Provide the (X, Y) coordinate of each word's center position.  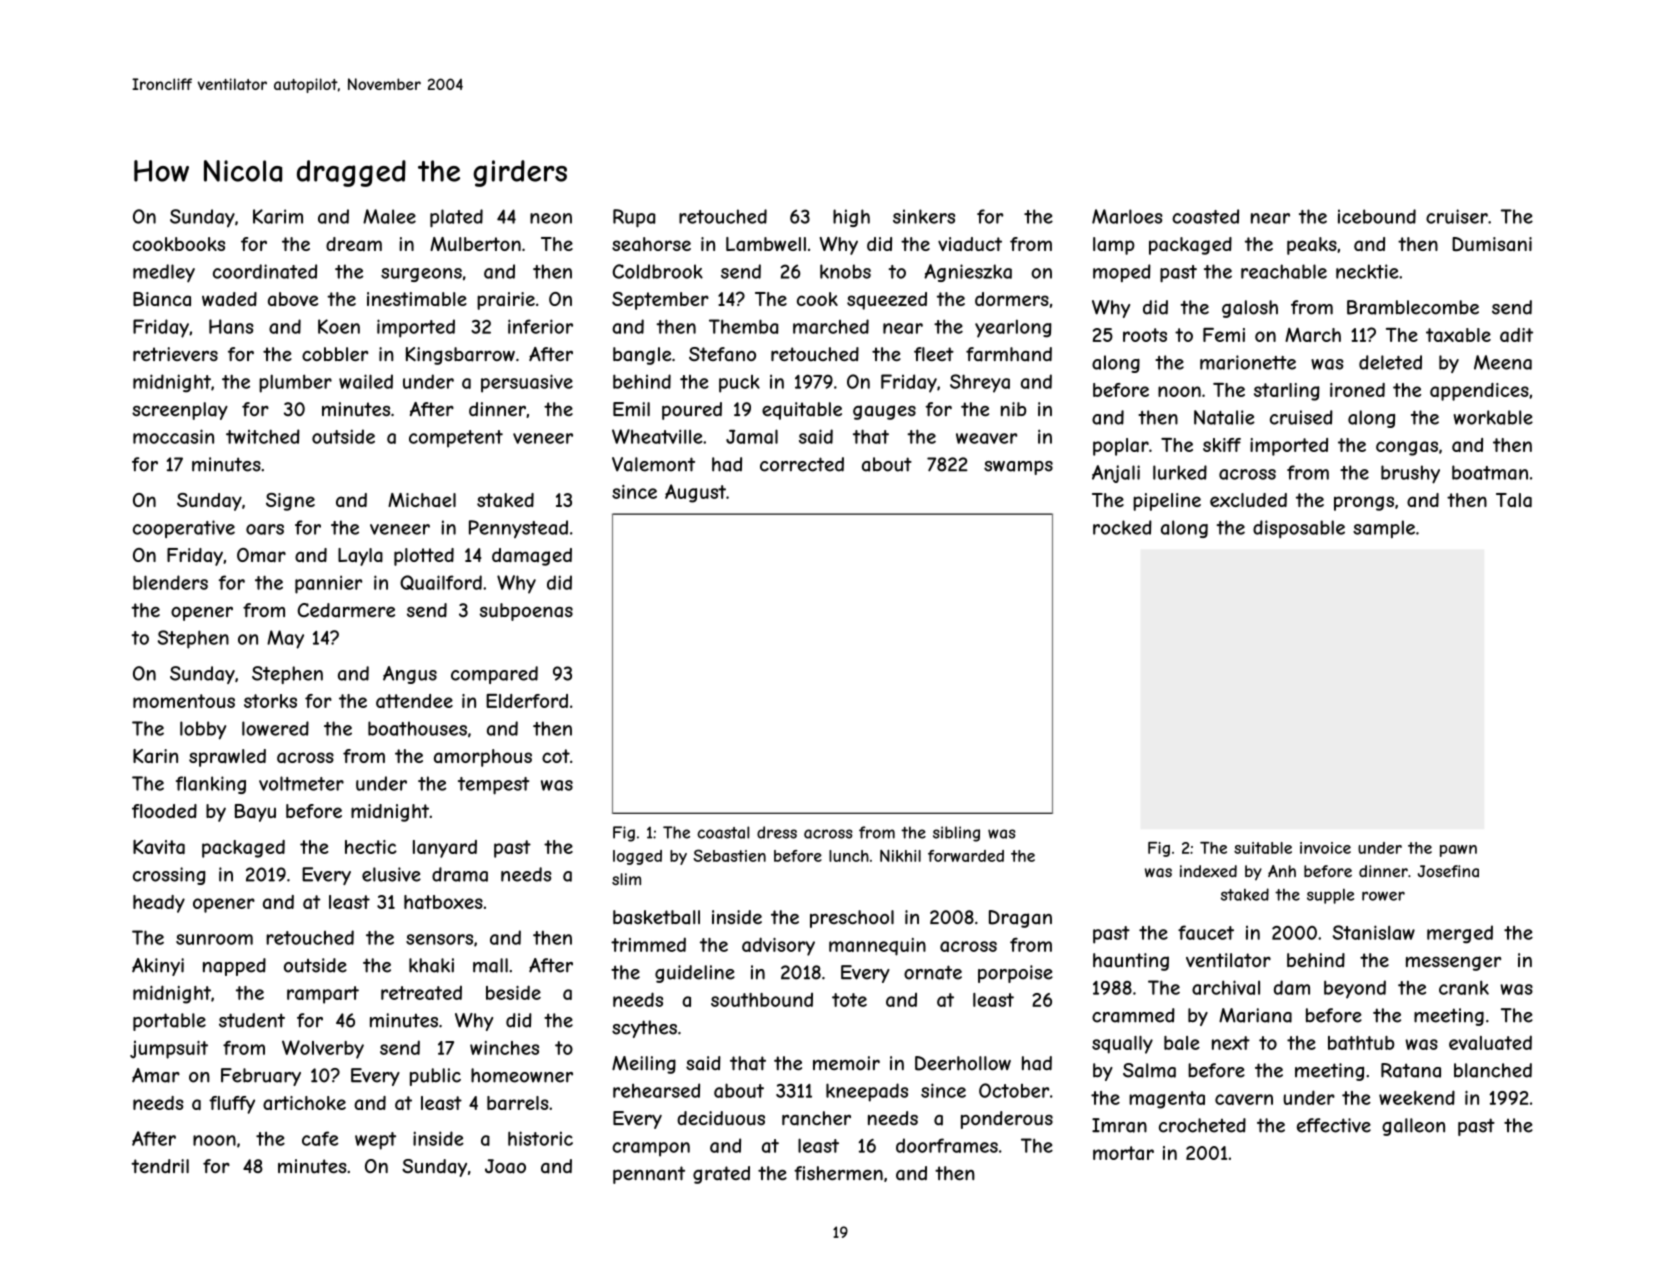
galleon (1413, 1127)
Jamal (752, 436)
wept (375, 1141)
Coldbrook (657, 271)
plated (456, 218)
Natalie (1224, 417)
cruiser (1457, 216)
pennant (649, 1175)
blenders (170, 582)
